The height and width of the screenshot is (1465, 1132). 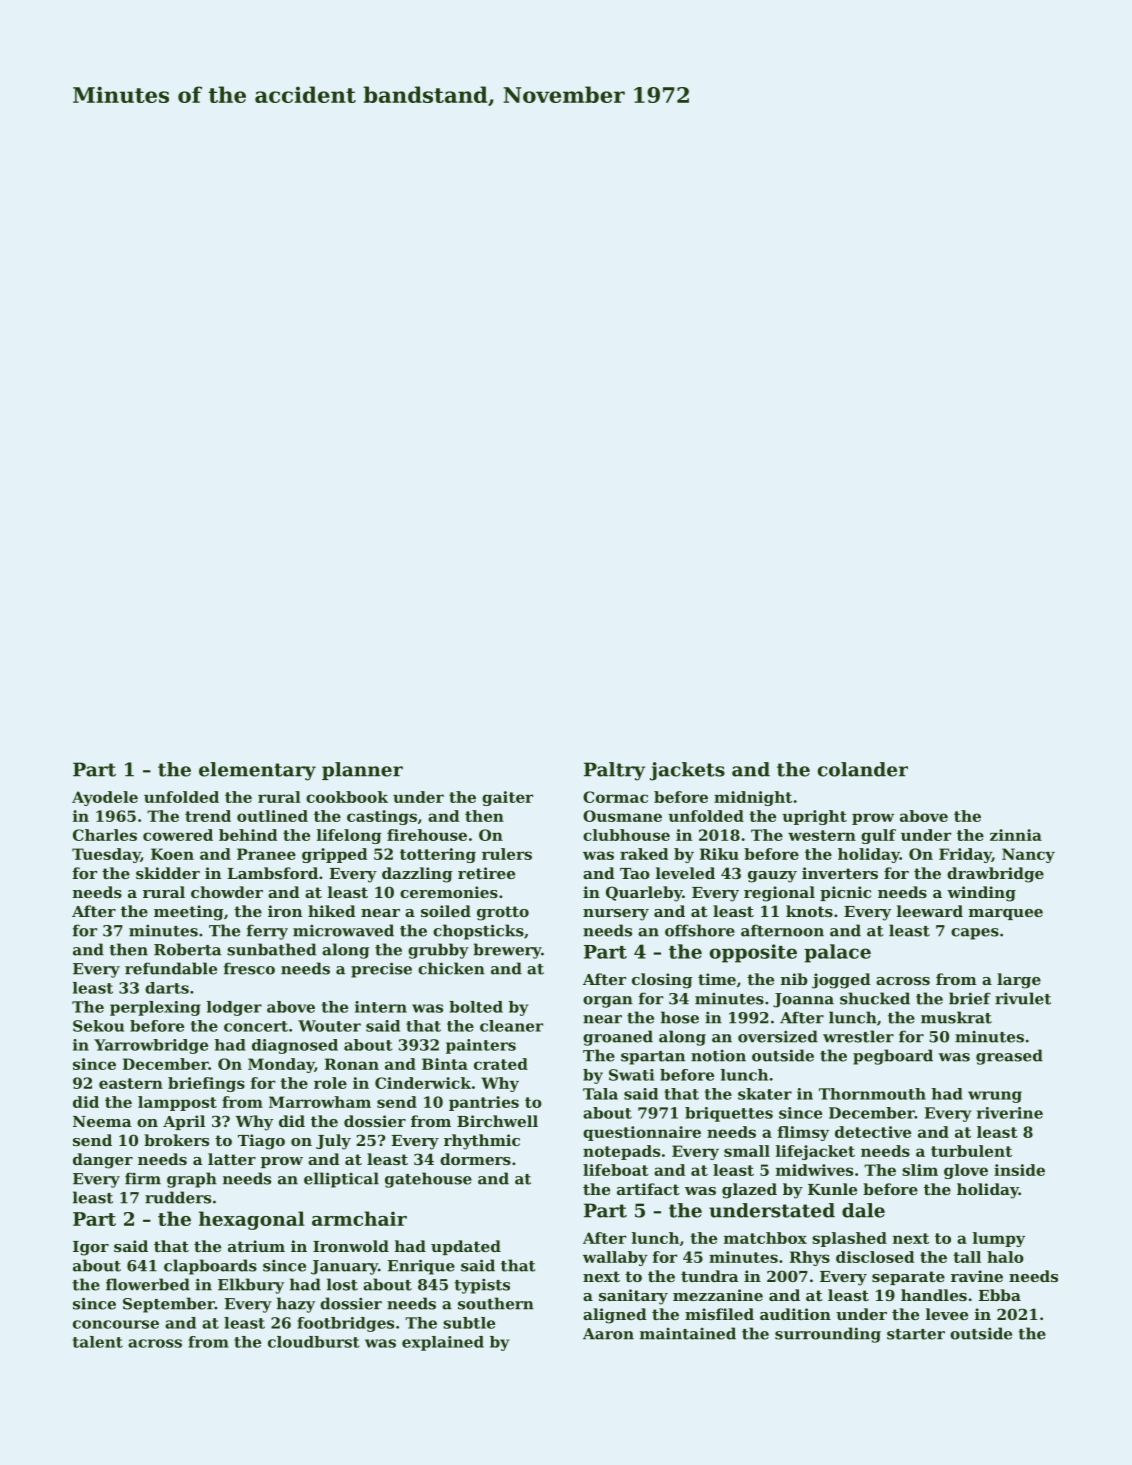 What do you see at coordinates (169, 1305) in the screenshot?
I see `September` at bounding box center [169, 1305].
